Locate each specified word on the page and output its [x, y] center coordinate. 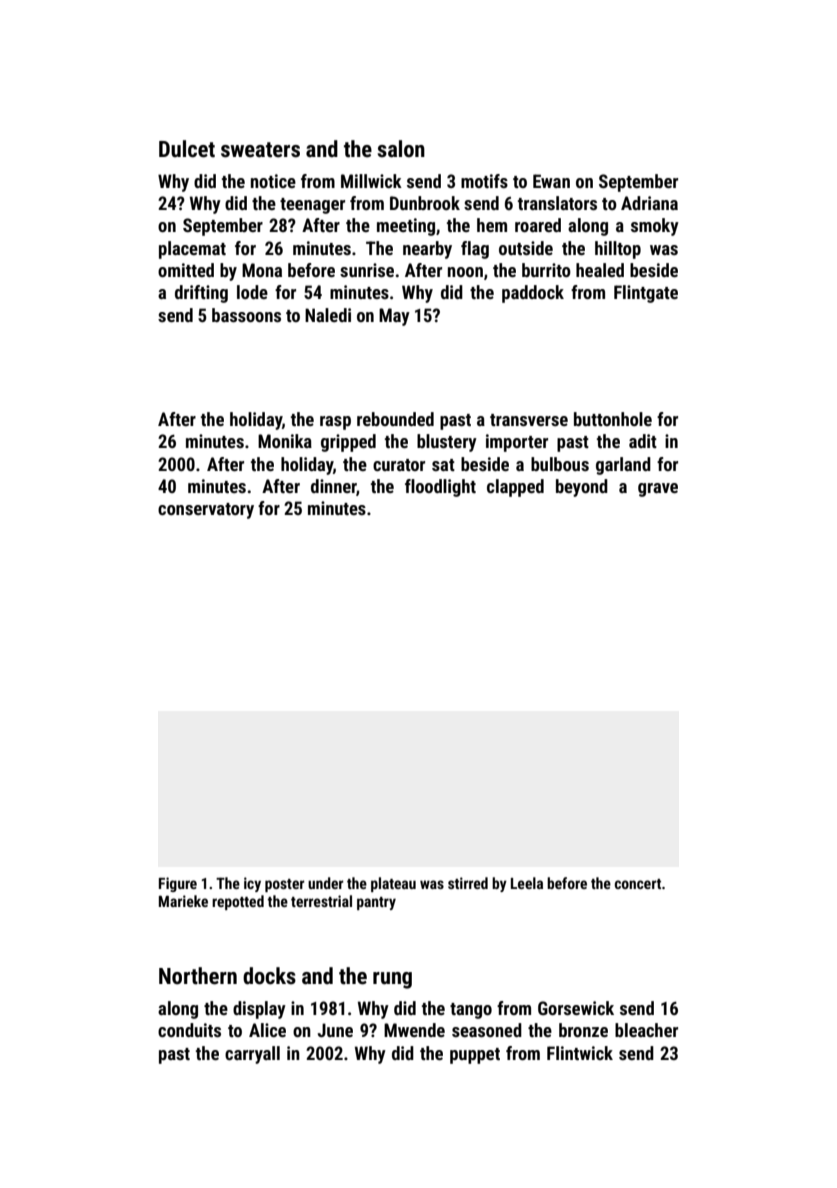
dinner [334, 487]
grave [658, 490]
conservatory [206, 511]
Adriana [649, 203]
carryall [252, 1055]
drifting [201, 294]
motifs [484, 181]
